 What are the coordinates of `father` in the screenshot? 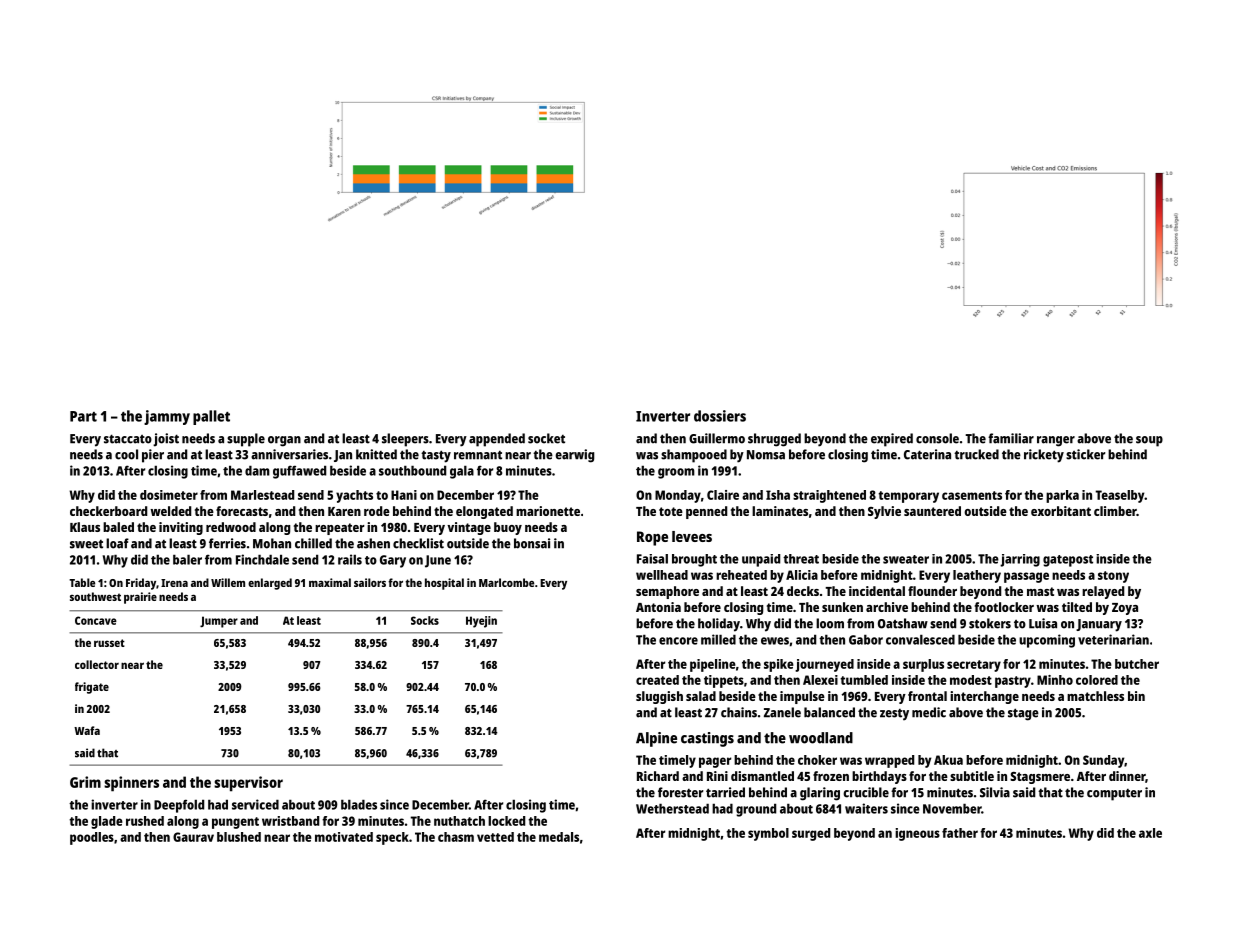 It's located at (960, 833).
